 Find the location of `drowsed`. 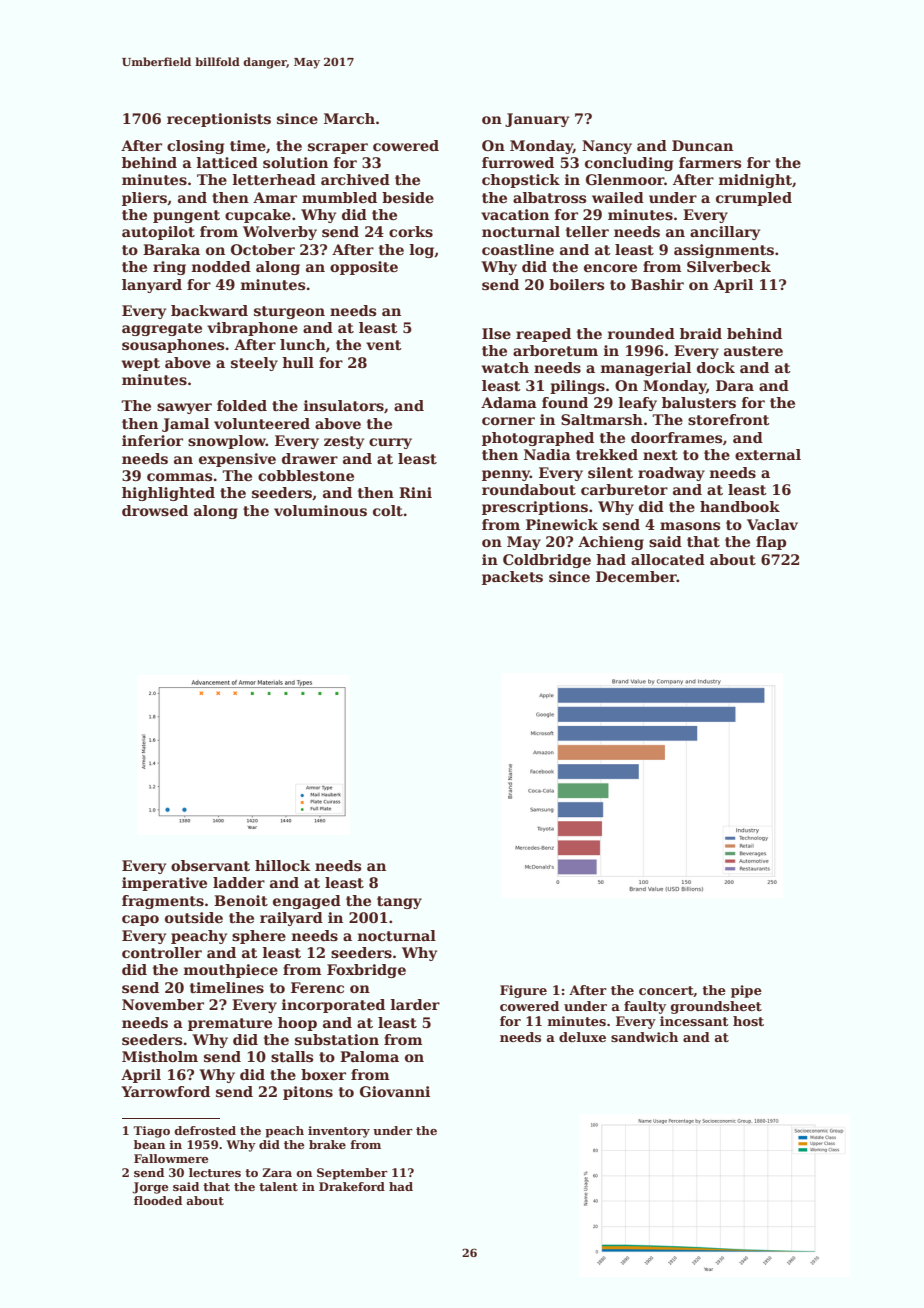

drowsed is located at coordinates (155, 510).
